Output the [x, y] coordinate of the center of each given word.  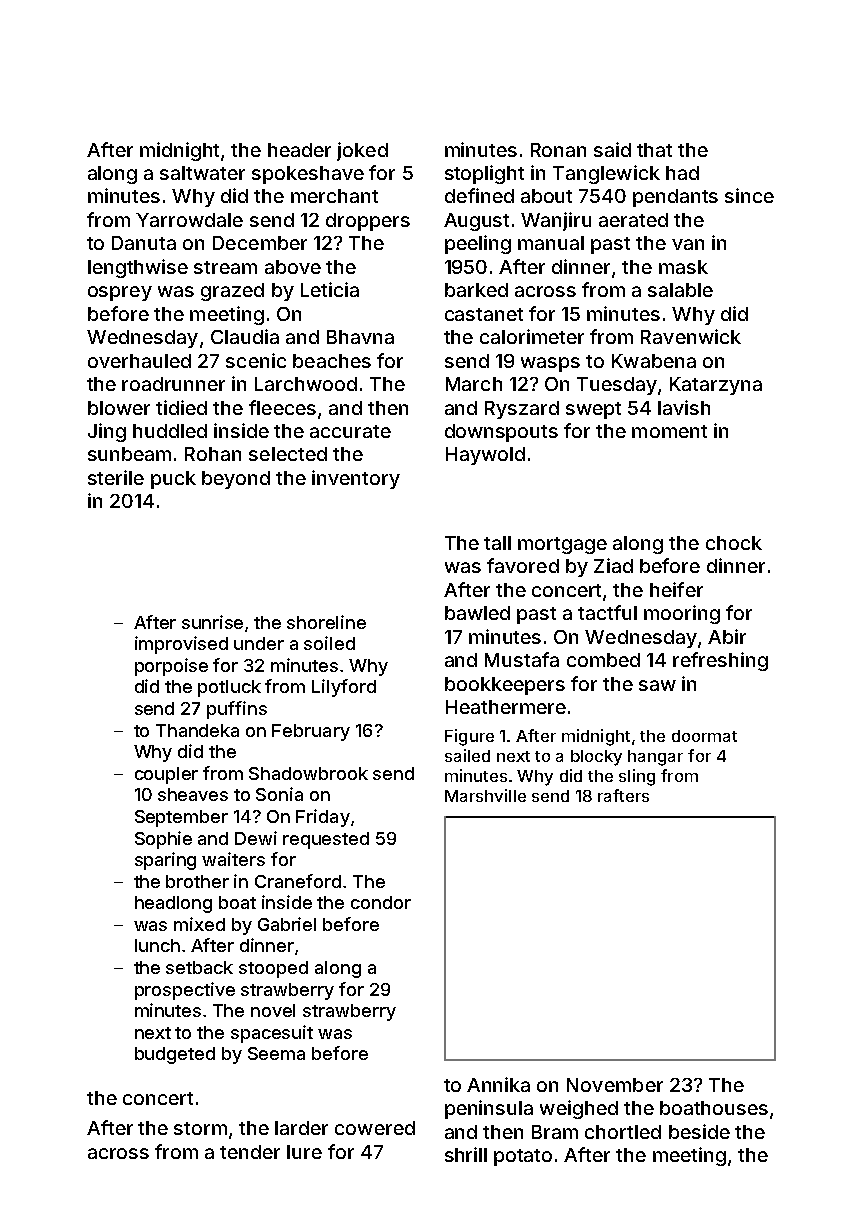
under [259, 643]
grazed [232, 292]
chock [734, 543]
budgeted [175, 1055]
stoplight [484, 174]
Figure [469, 737]
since [749, 195]
